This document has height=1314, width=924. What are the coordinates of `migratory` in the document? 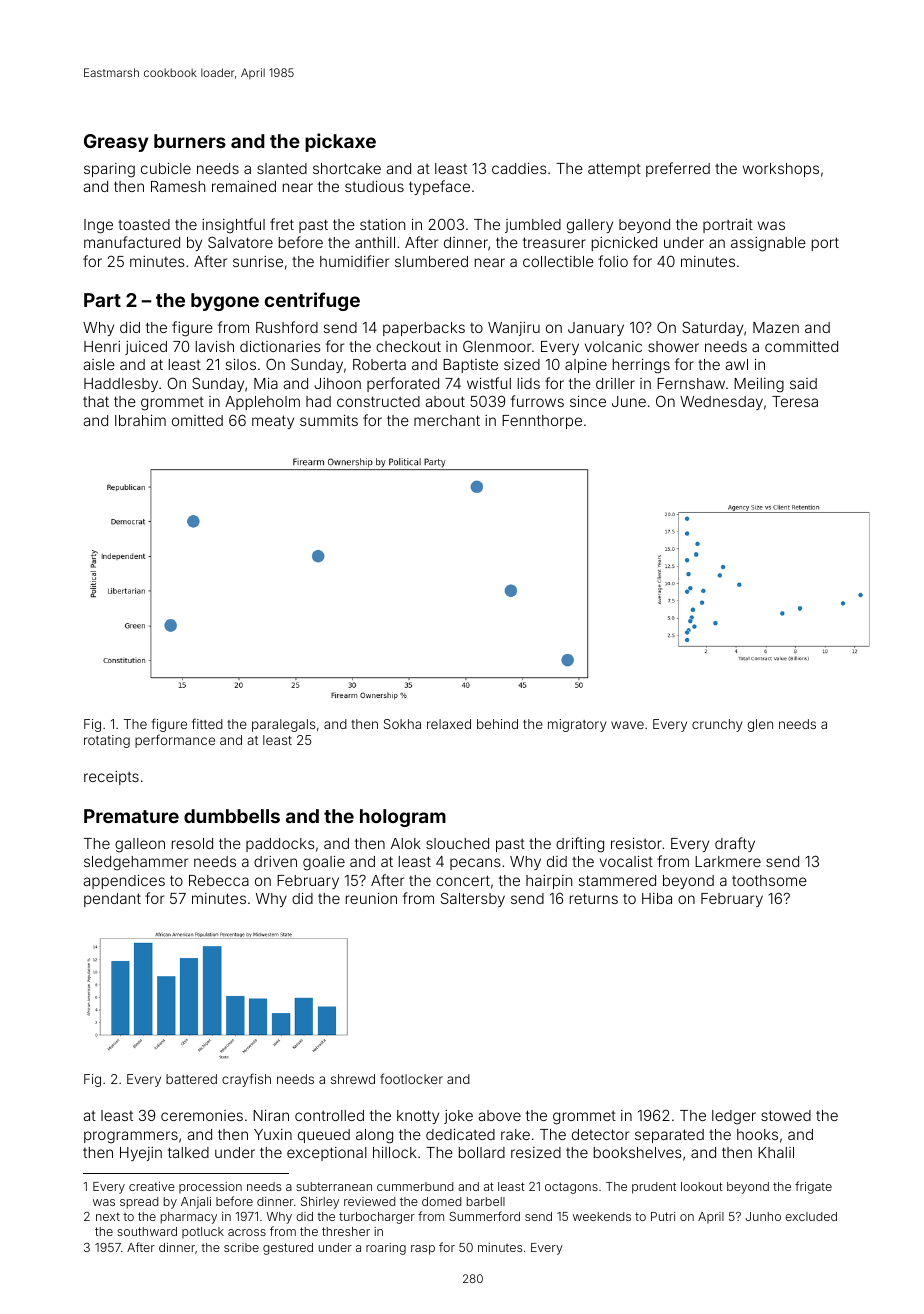 It's located at (577, 725).
